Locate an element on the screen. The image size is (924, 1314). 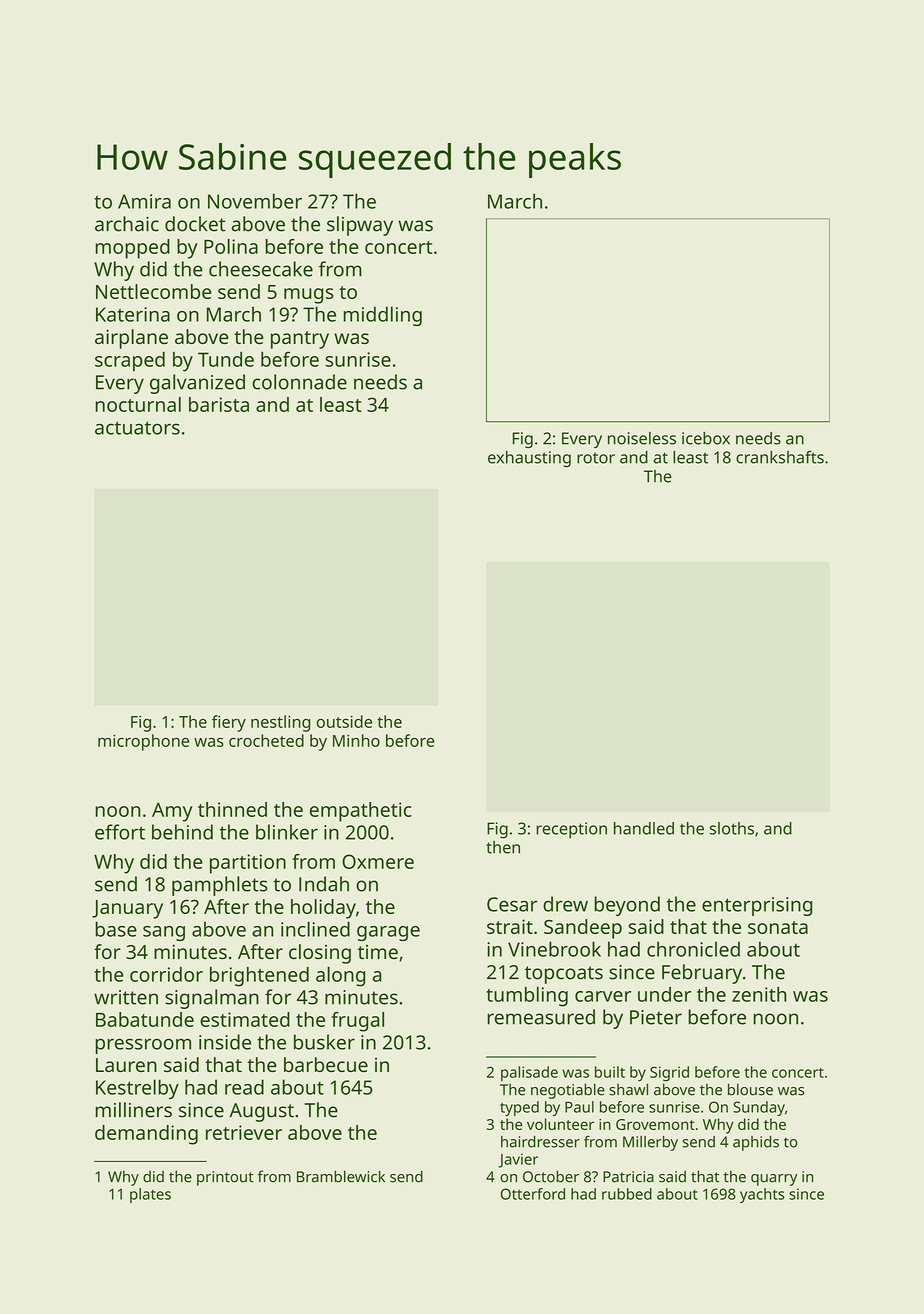
Amy is located at coordinates (172, 812).
